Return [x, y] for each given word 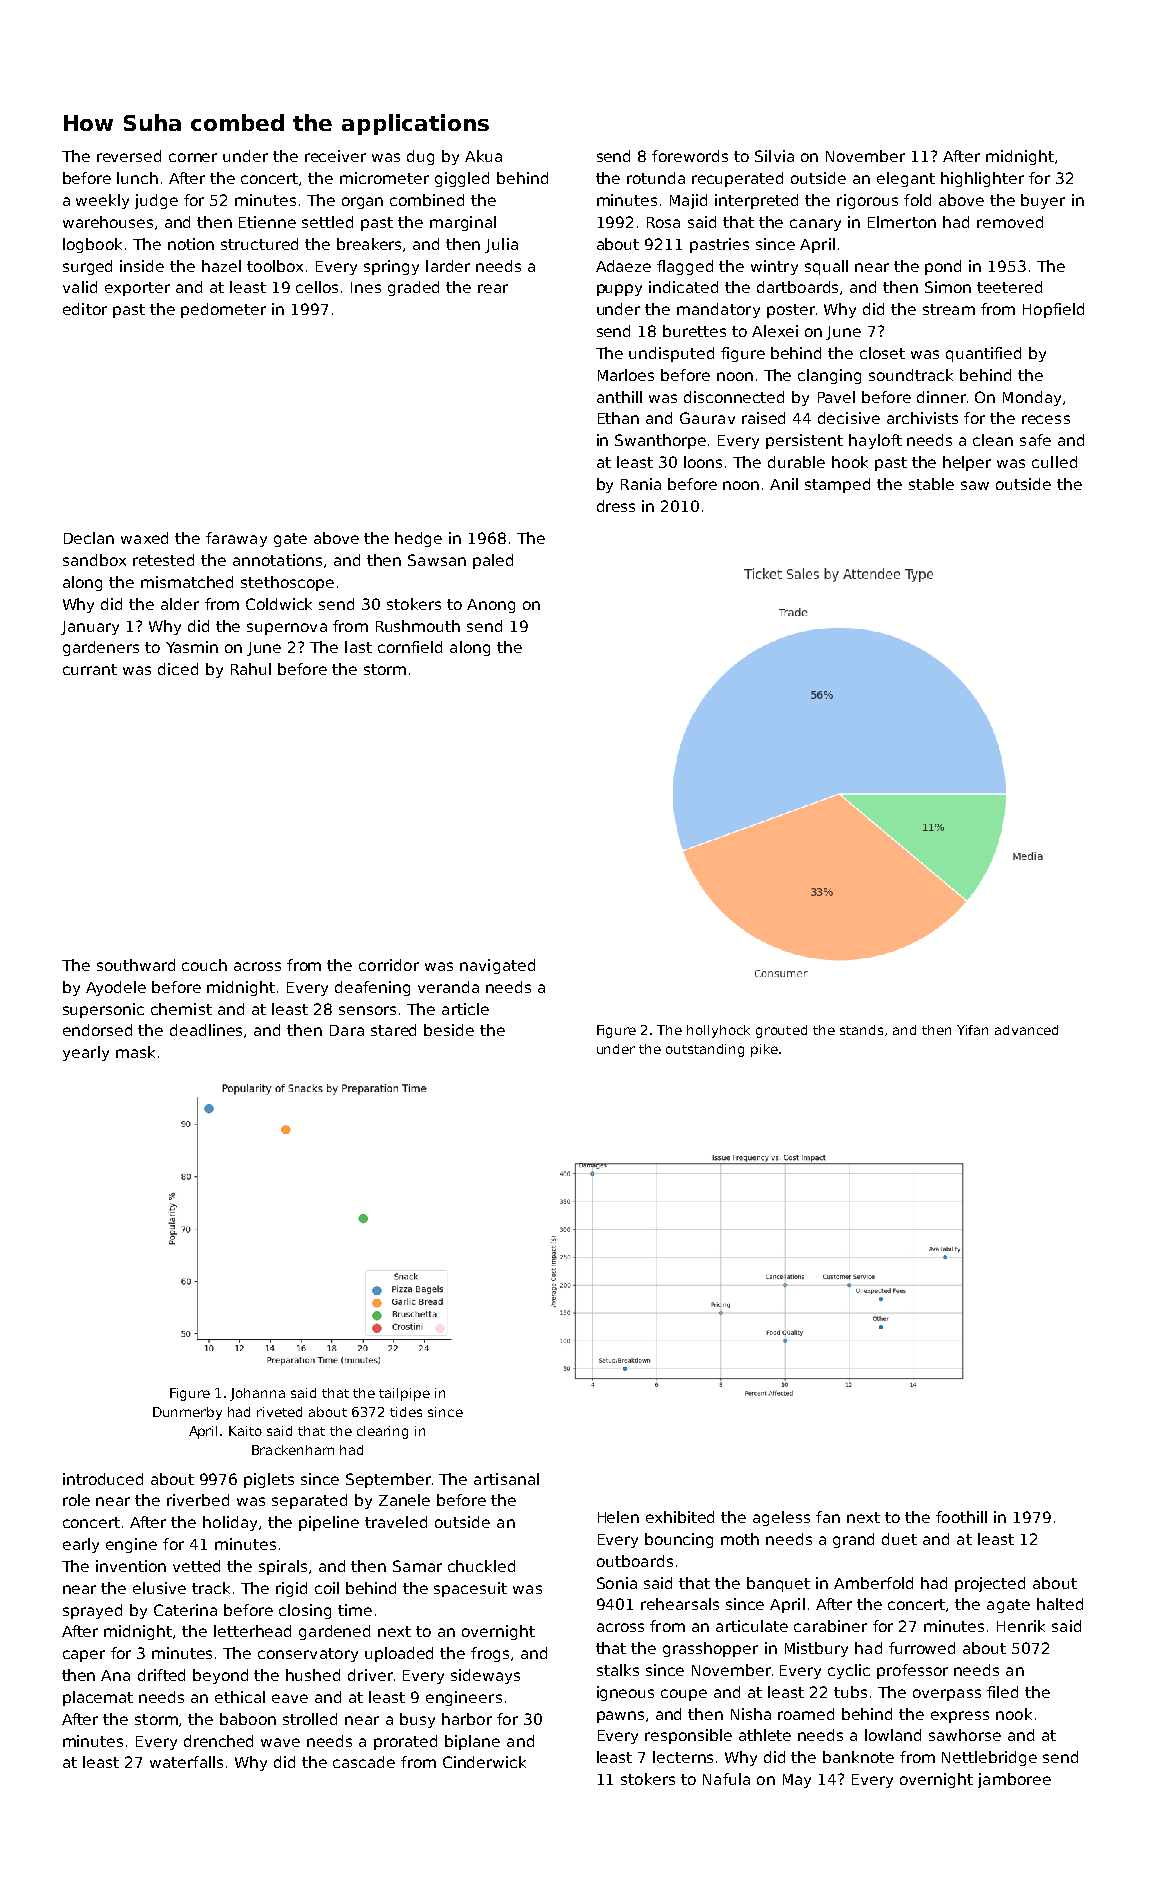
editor [85, 309]
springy [391, 267]
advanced [1026, 1030]
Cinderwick [484, 1762]
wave [280, 1742]
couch [204, 965]
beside [449, 1030]
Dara [347, 1030]
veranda [448, 987]
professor [912, 1671]
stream [949, 309]
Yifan [972, 1030]
